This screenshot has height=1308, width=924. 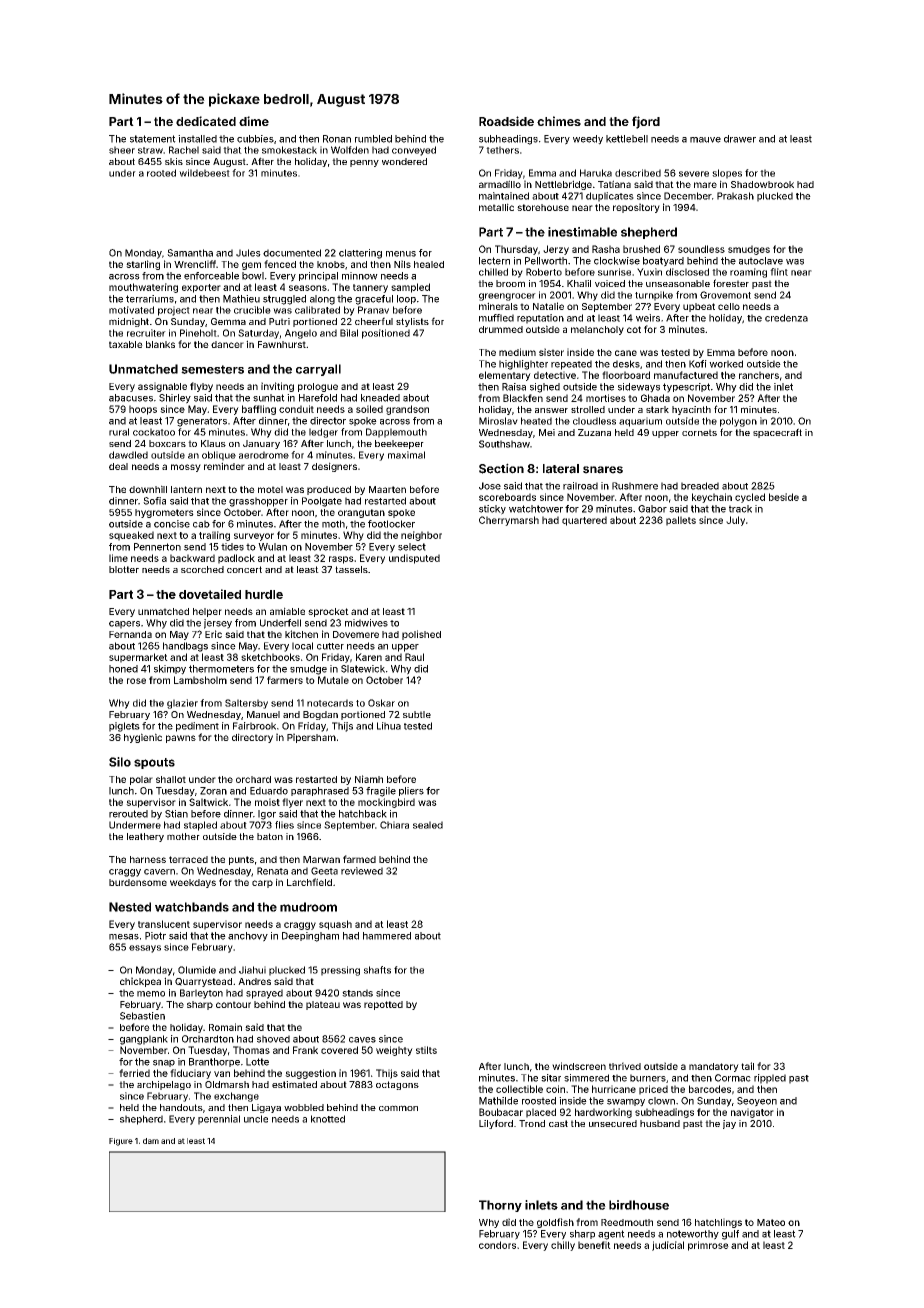 What do you see at coordinates (406, 455) in the screenshot?
I see `maximal` at bounding box center [406, 455].
